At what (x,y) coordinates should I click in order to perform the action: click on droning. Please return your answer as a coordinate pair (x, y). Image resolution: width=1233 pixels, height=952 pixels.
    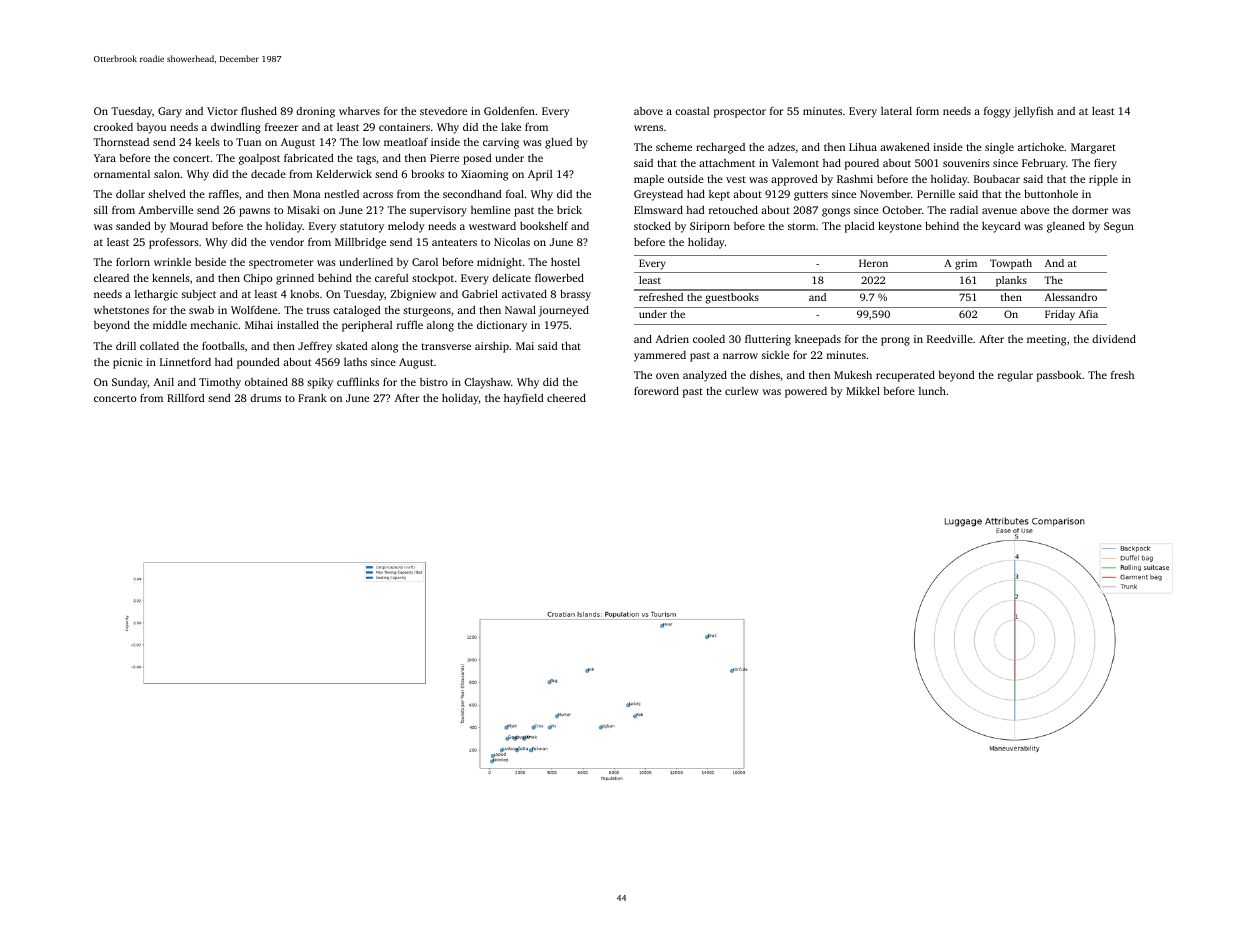
    Looking at the image, I should click on (315, 112).
